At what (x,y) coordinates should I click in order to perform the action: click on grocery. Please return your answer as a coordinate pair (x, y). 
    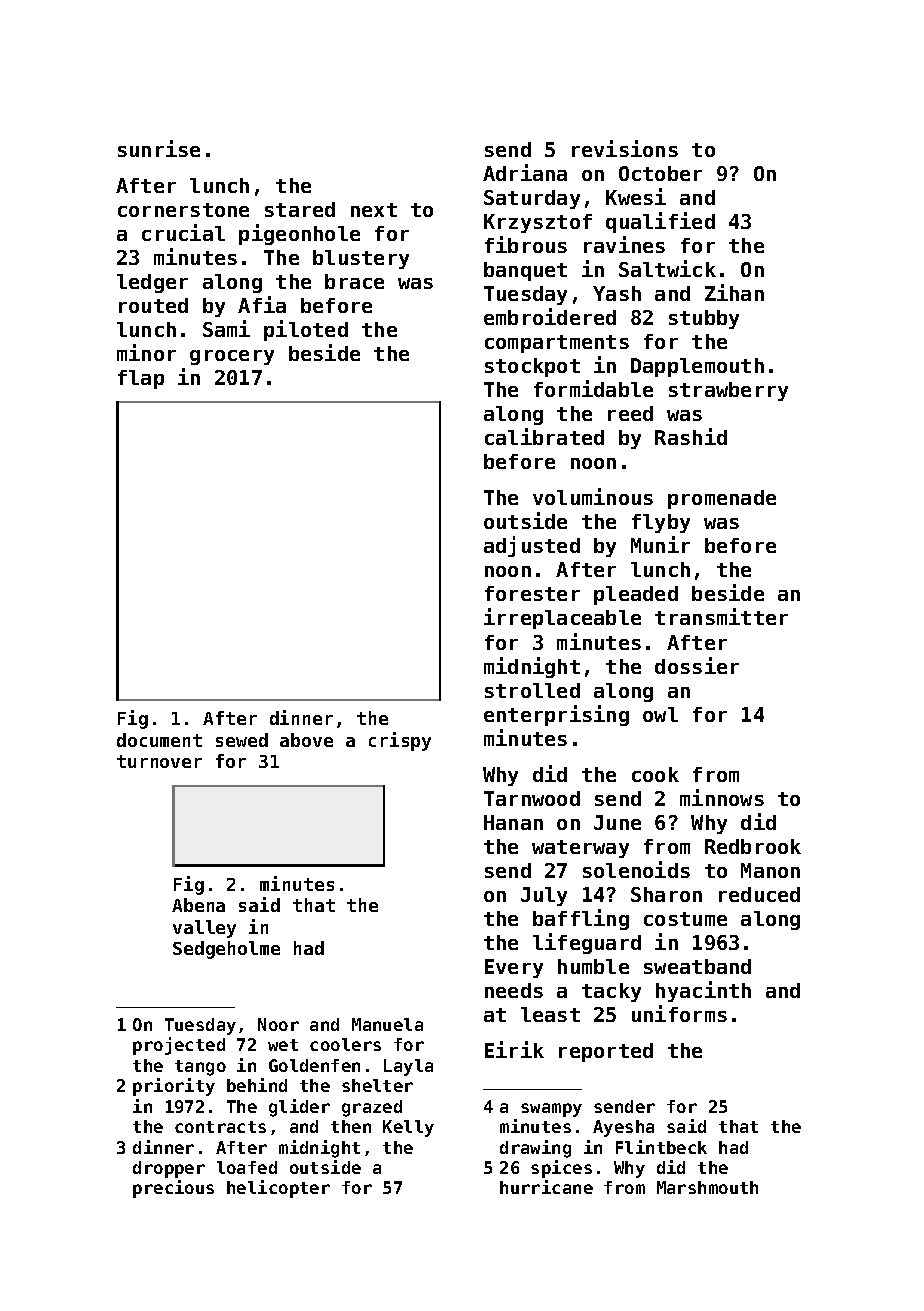
    Looking at the image, I should click on (232, 357).
